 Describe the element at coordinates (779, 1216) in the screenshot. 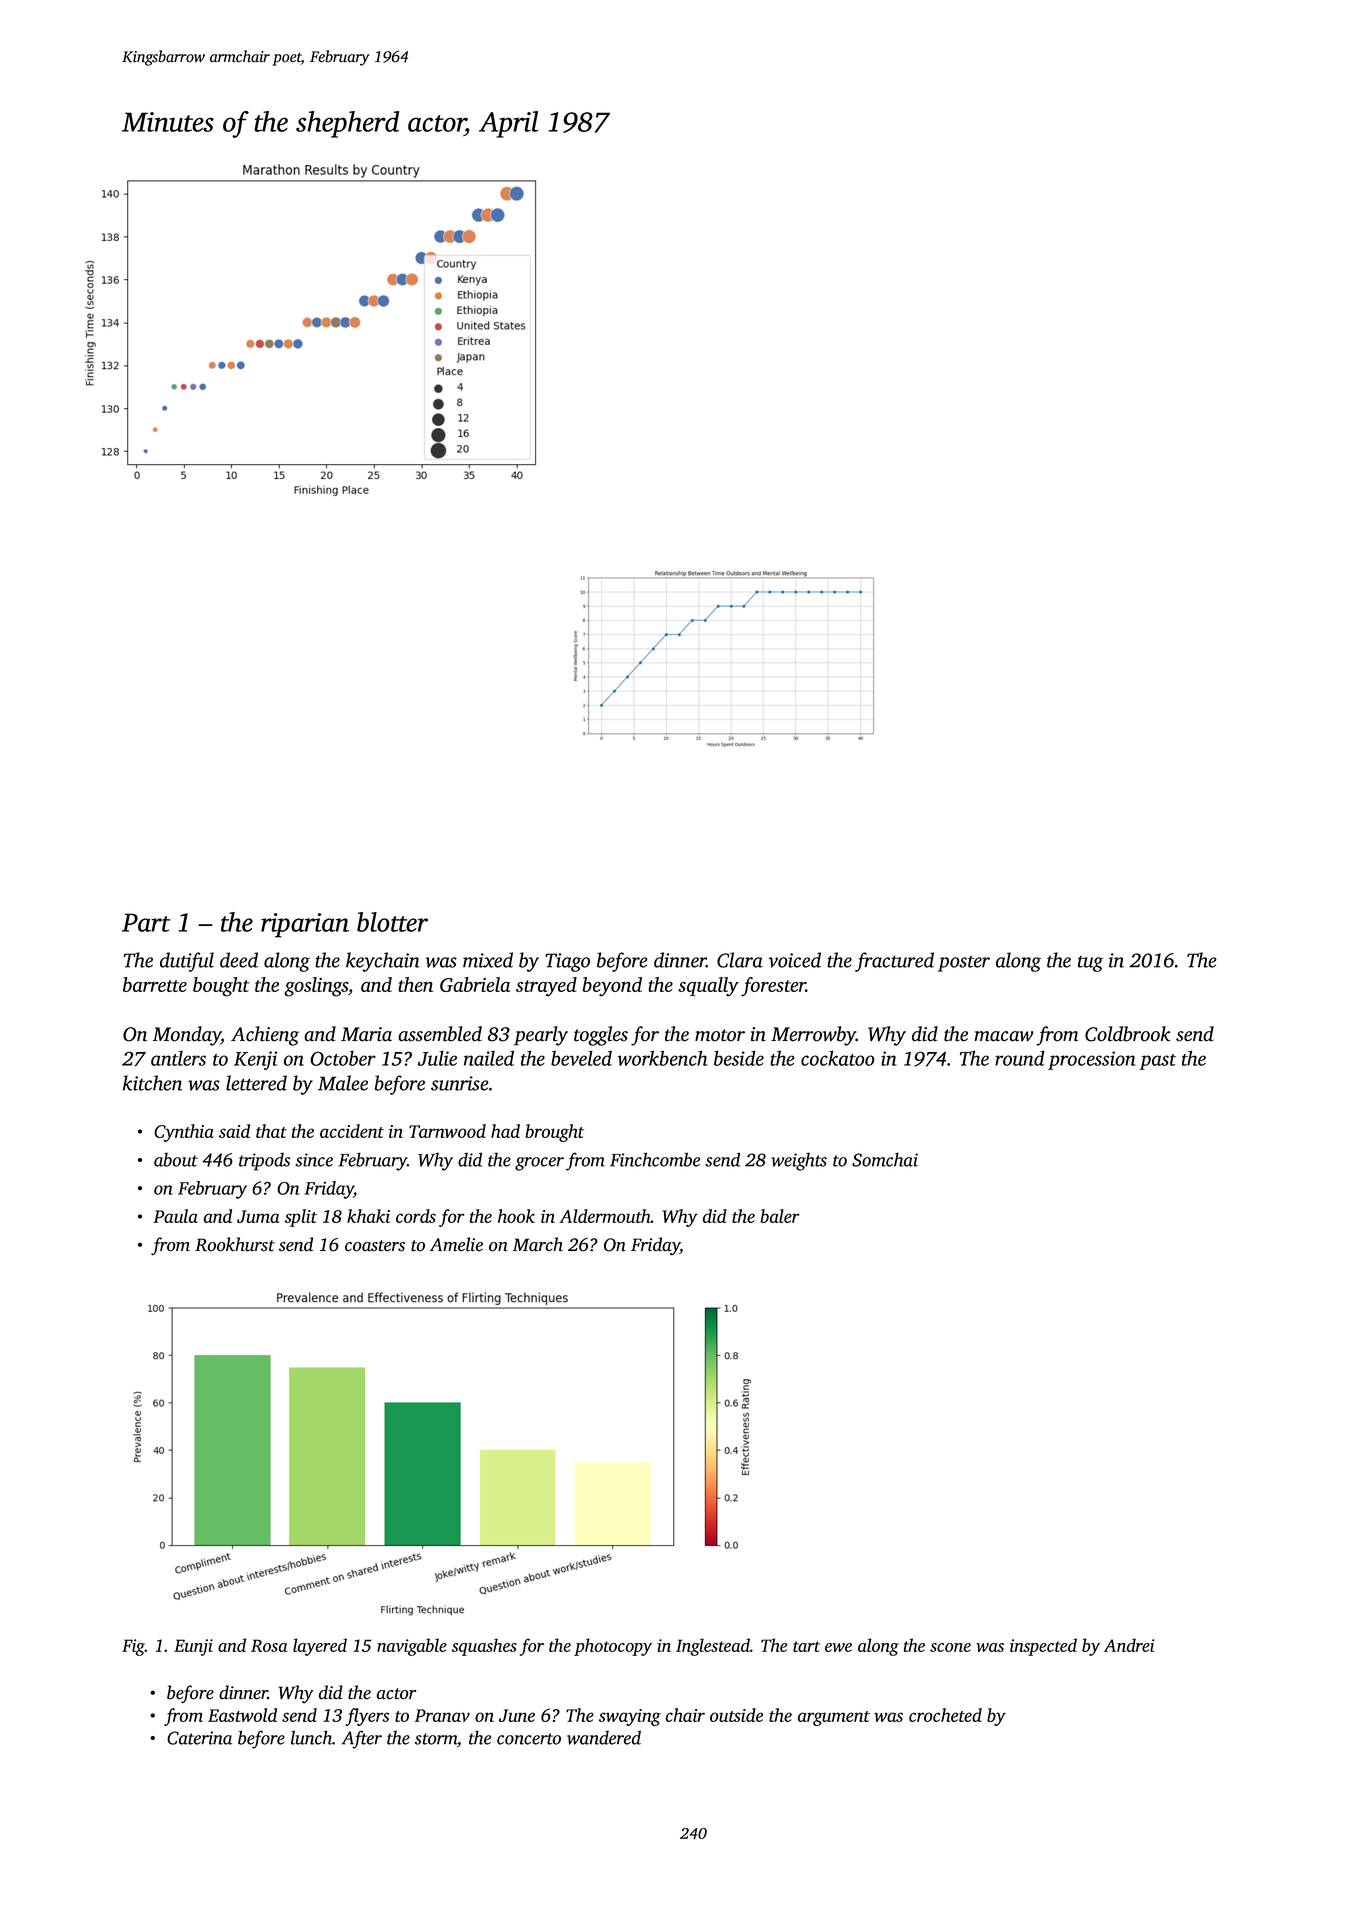

I see `baler` at that location.
